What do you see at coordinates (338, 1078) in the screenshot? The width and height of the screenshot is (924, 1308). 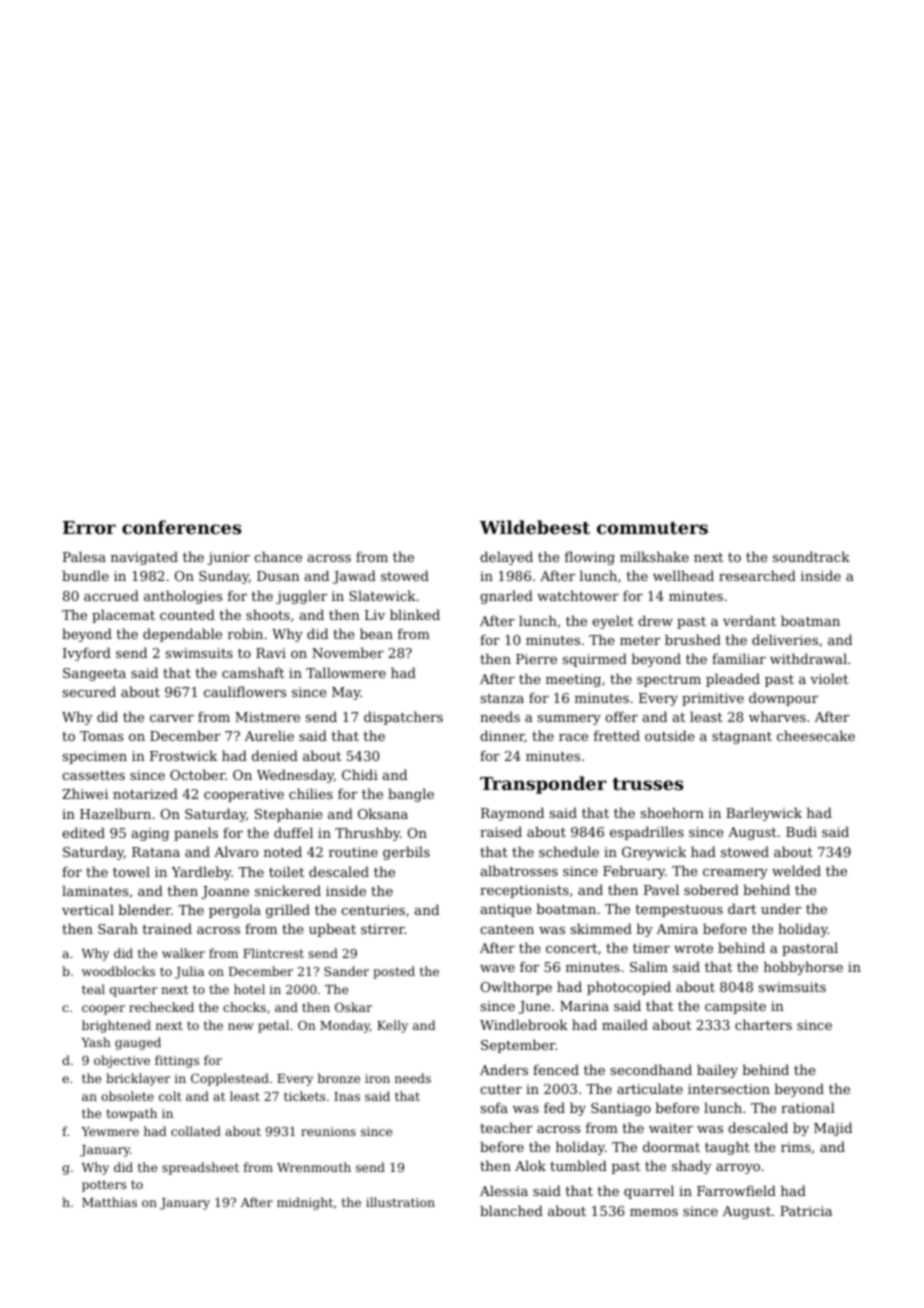 I see `bronze` at bounding box center [338, 1078].
